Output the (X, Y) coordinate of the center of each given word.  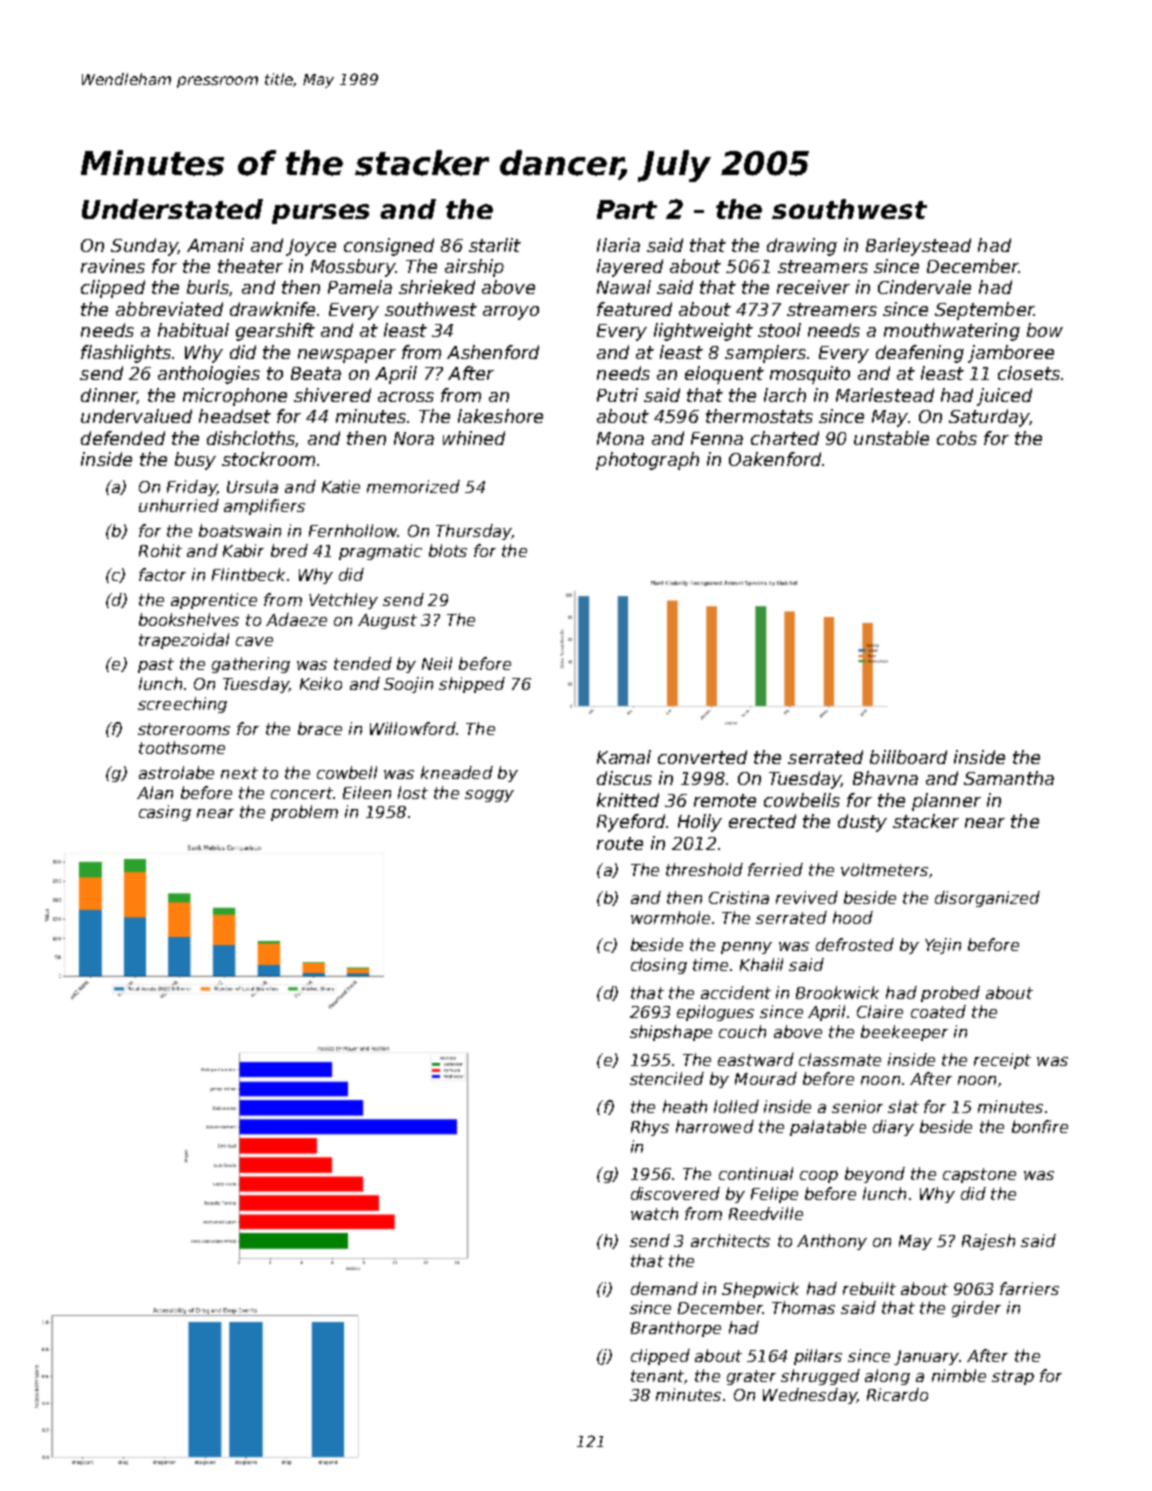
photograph (647, 461)
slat (903, 1106)
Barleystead (918, 247)
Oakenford (775, 459)
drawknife (272, 309)
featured (634, 309)
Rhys (650, 1128)
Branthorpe (676, 1329)
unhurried (179, 505)
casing (165, 813)
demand (664, 1288)
